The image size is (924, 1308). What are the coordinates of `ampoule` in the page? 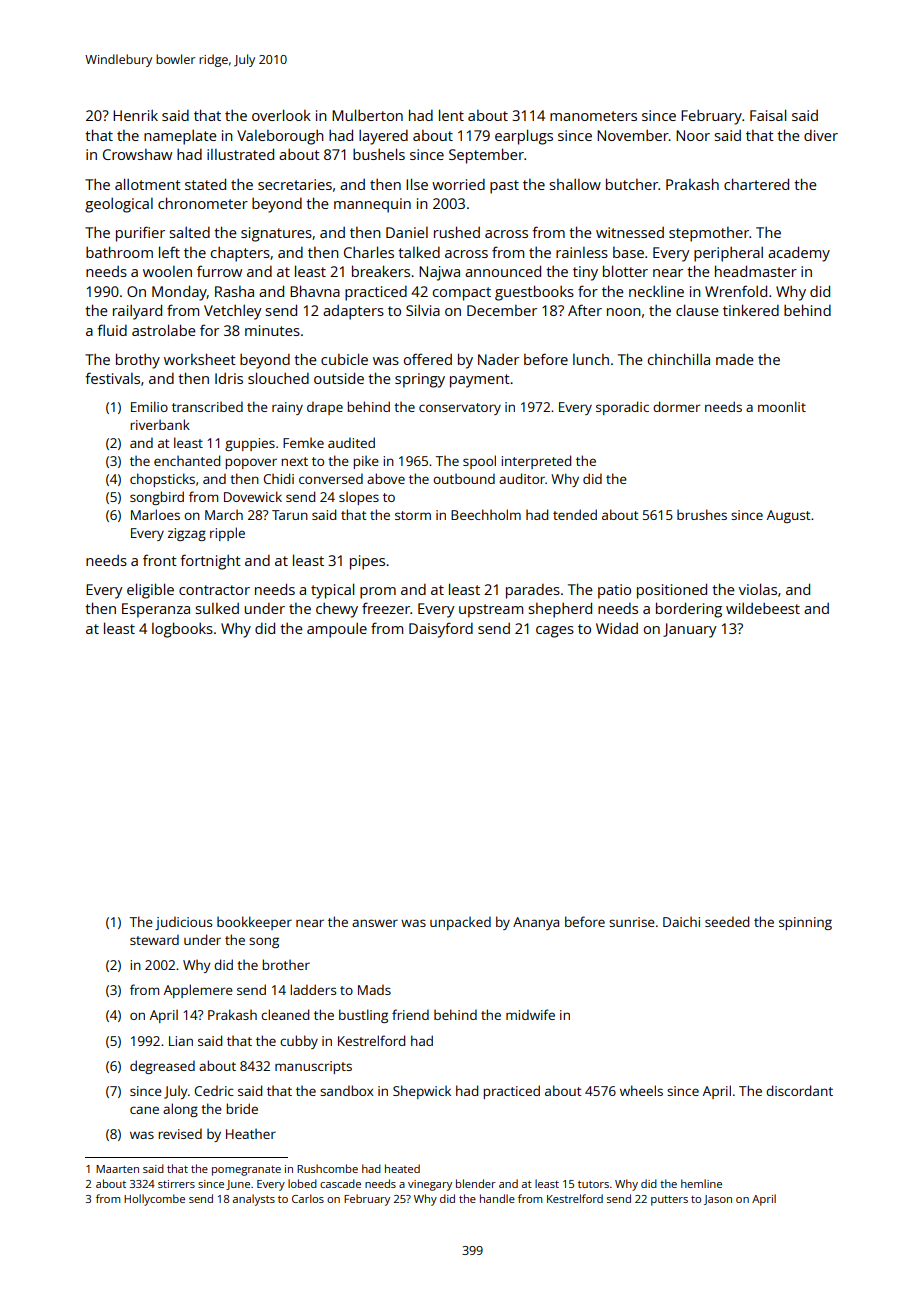 It's located at (337, 630).
